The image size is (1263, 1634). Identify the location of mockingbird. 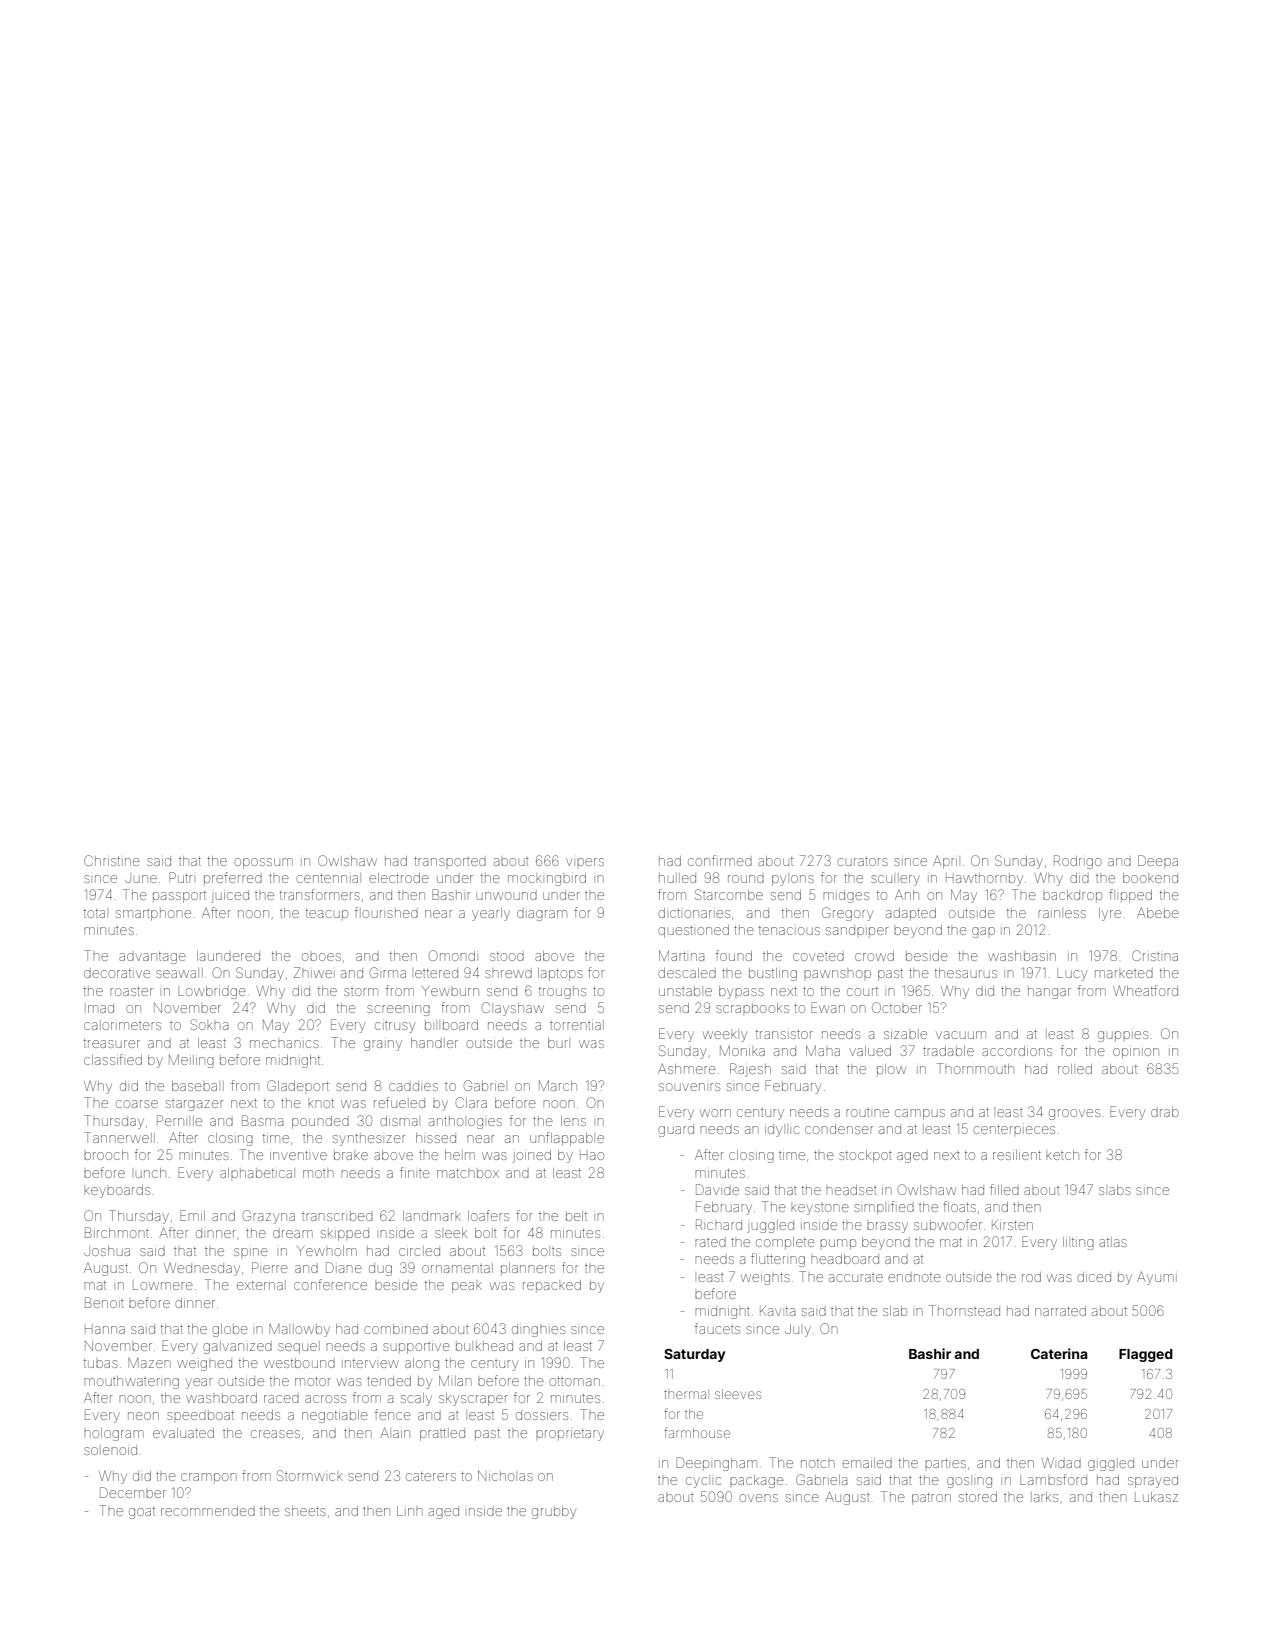
(547, 879).
